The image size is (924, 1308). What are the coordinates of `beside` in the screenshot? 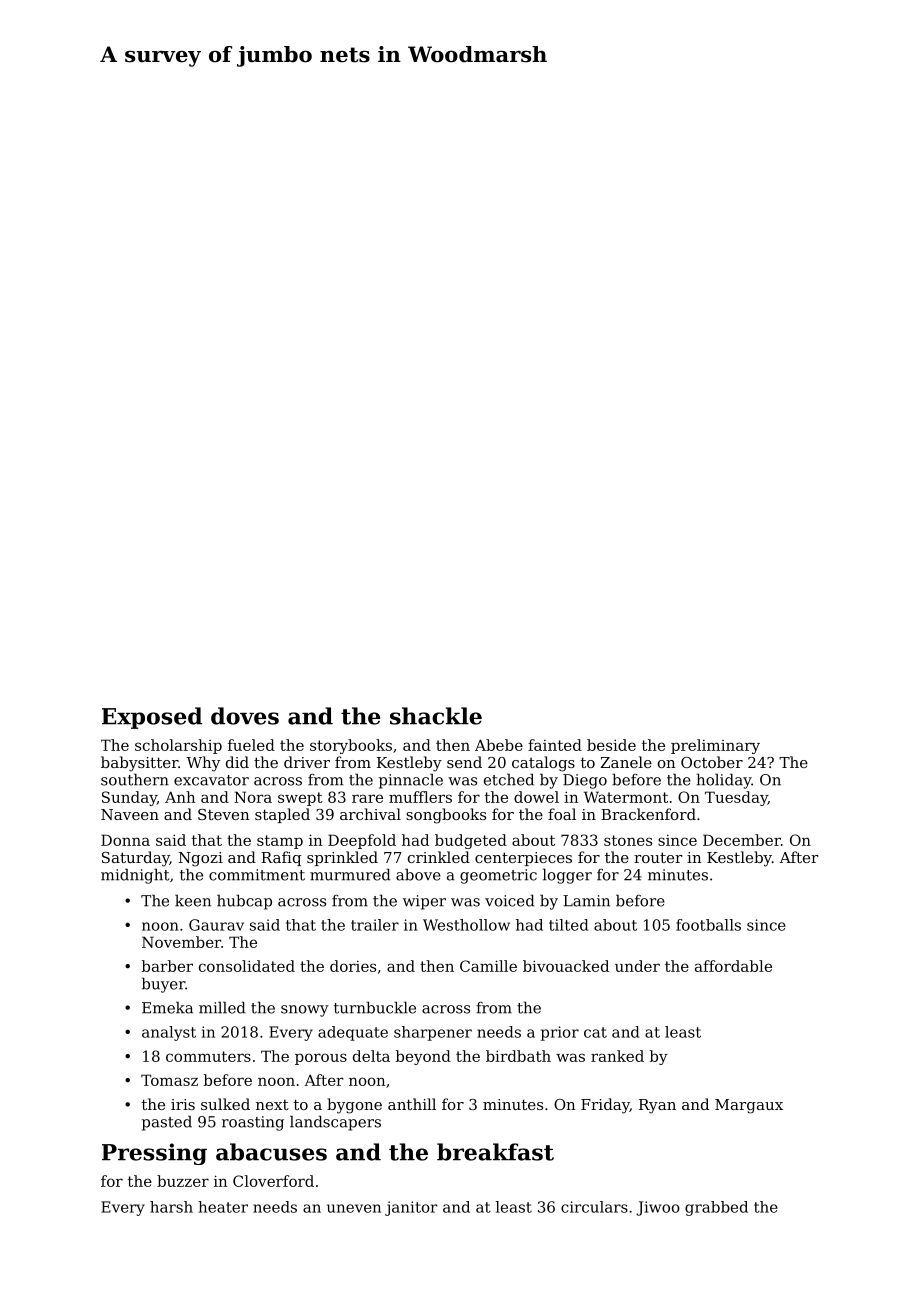 It's located at (611, 745).
